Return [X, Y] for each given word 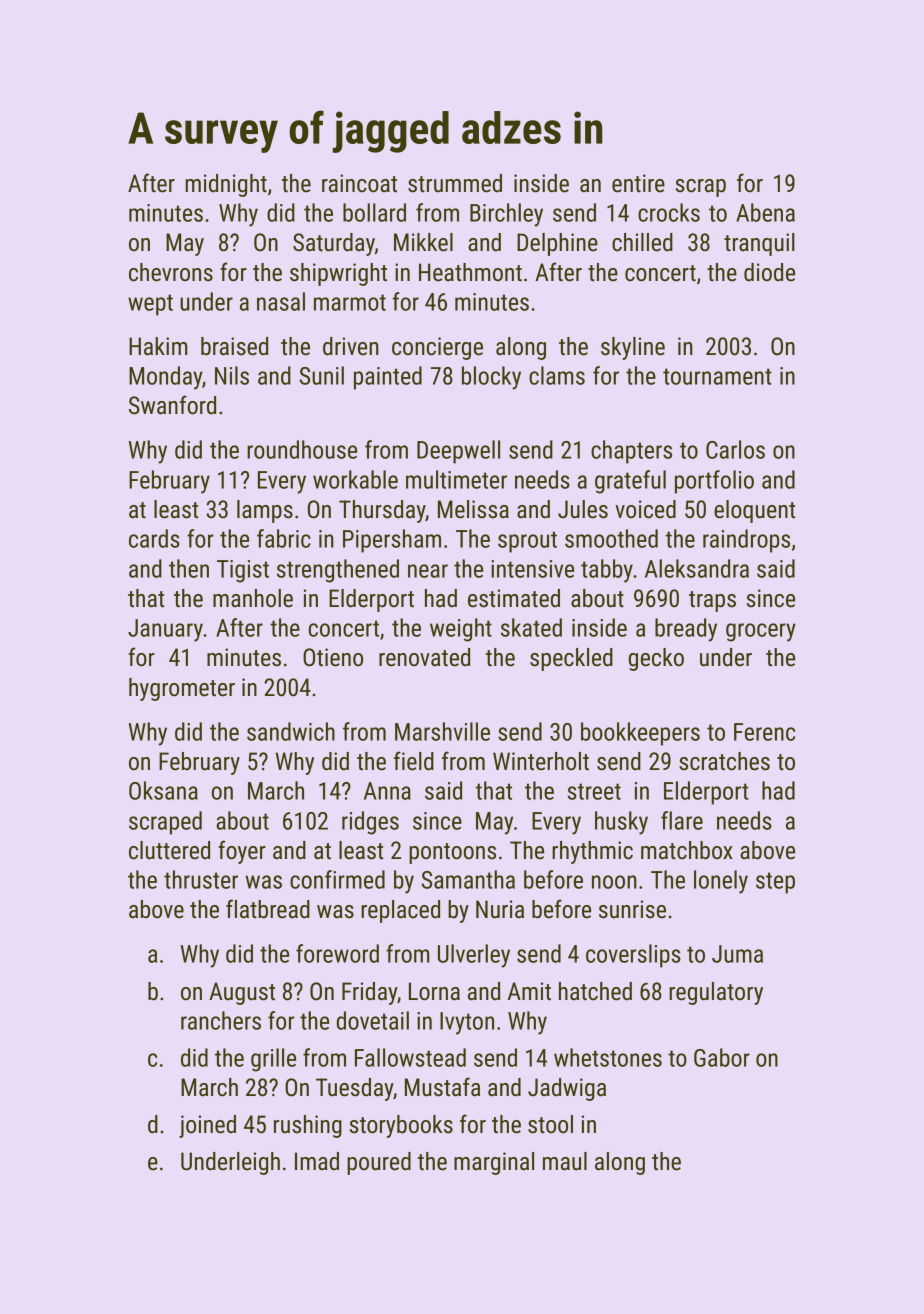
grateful [630, 482]
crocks [669, 212]
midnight [226, 185]
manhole [253, 598]
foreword [337, 953]
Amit [529, 991]
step [775, 883]
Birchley [506, 215]
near [428, 571]
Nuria [500, 909]
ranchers [221, 1020]
